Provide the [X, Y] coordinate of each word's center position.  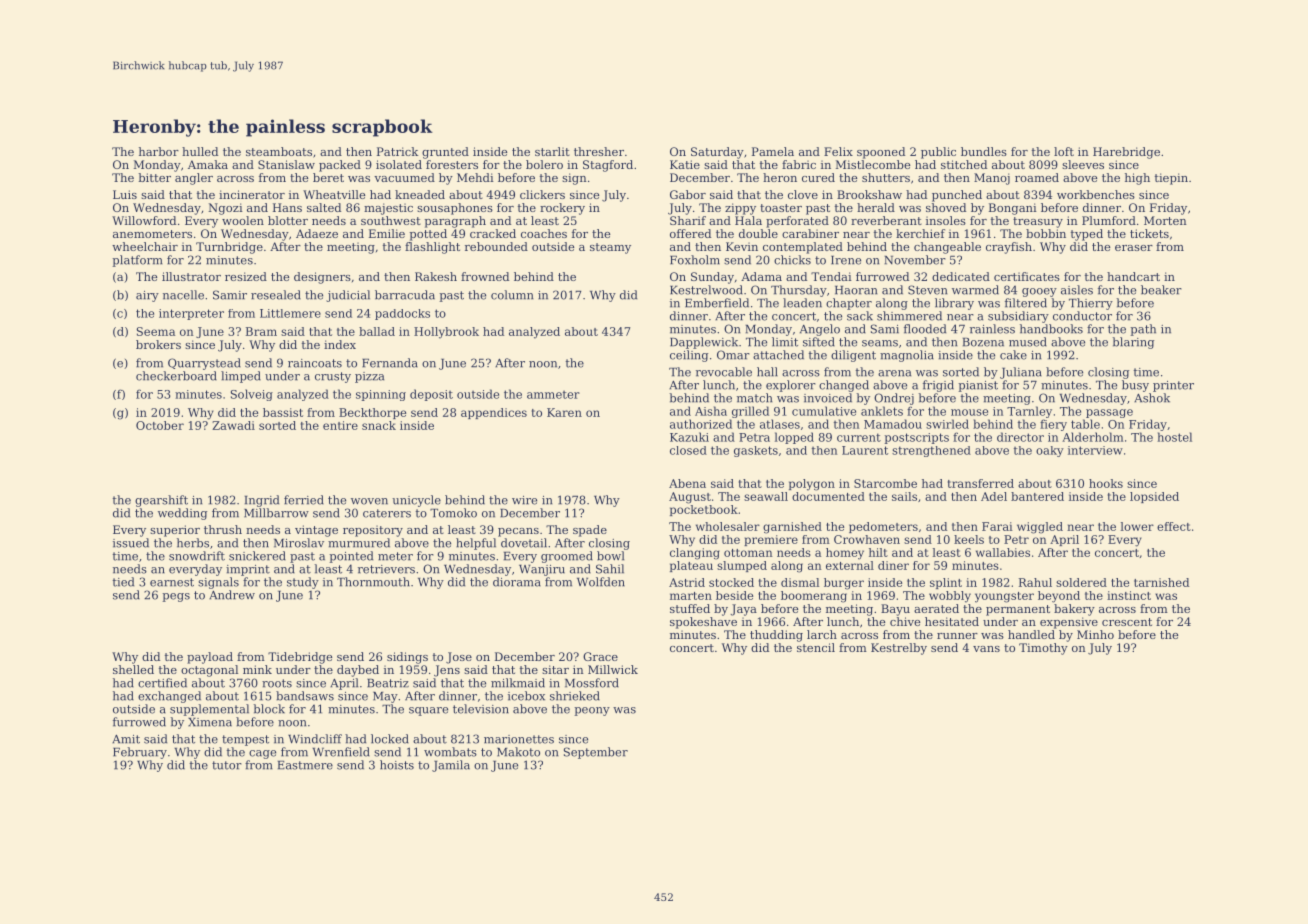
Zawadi [233, 425]
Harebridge [1126, 153]
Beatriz [388, 683]
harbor [159, 151]
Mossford [592, 683]
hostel [1174, 437]
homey [845, 554]
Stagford [608, 166]
